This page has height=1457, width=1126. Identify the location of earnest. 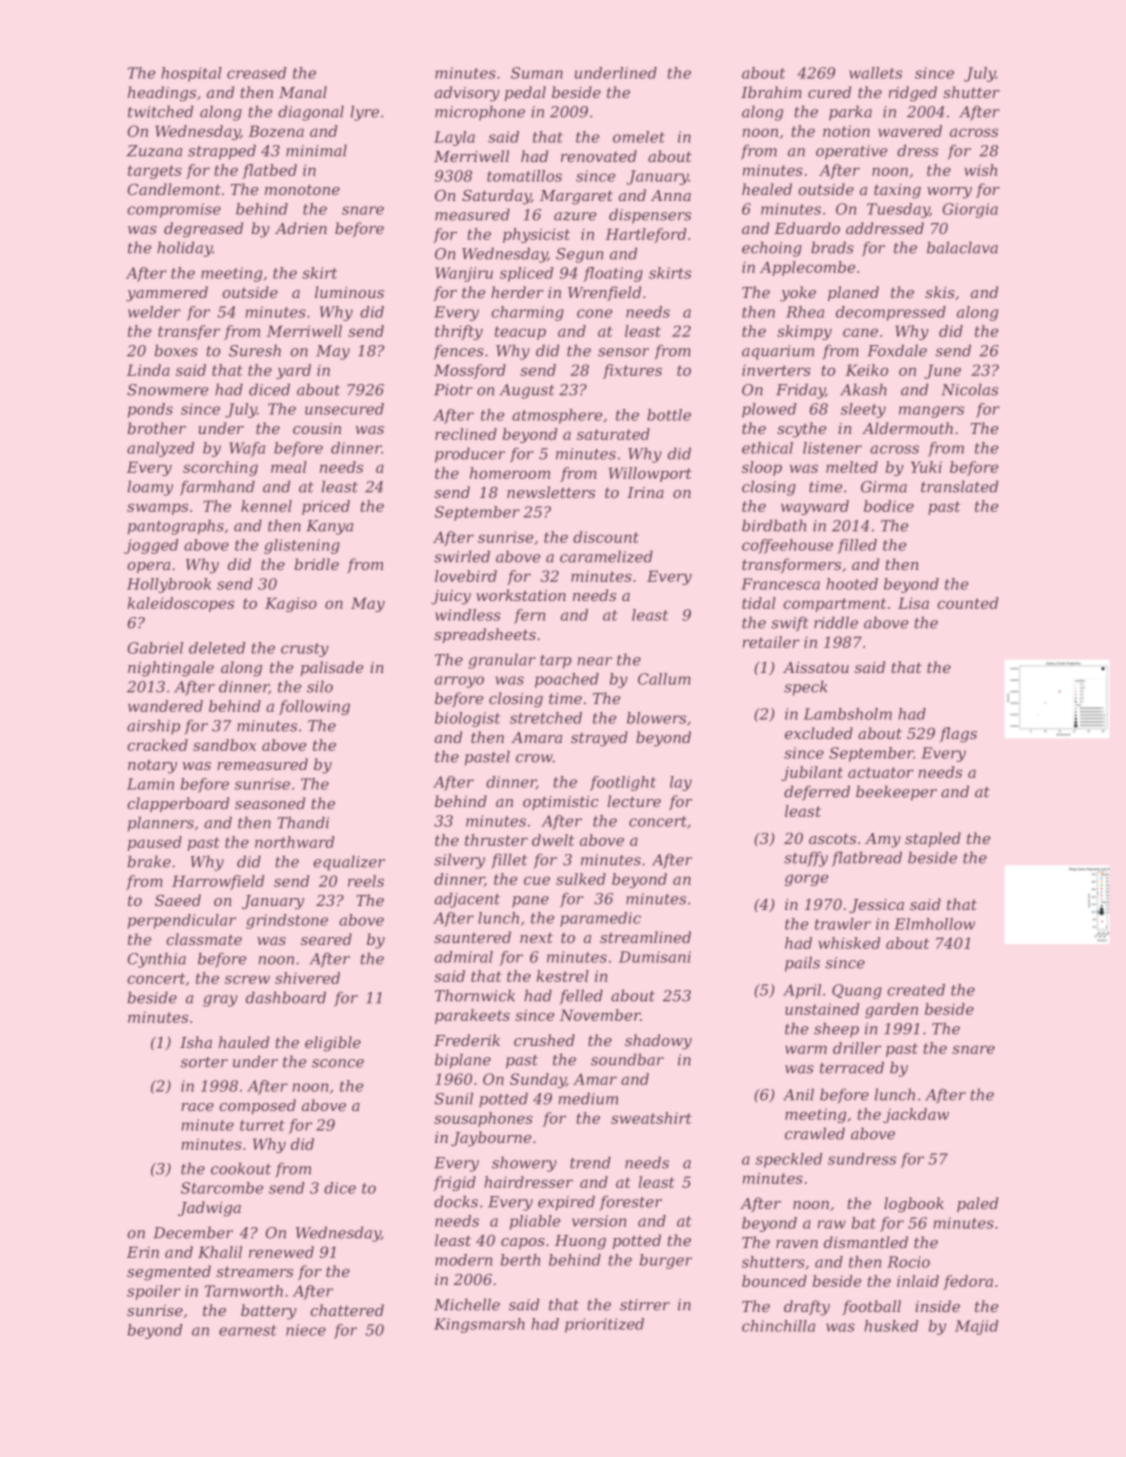
(247, 1330).
